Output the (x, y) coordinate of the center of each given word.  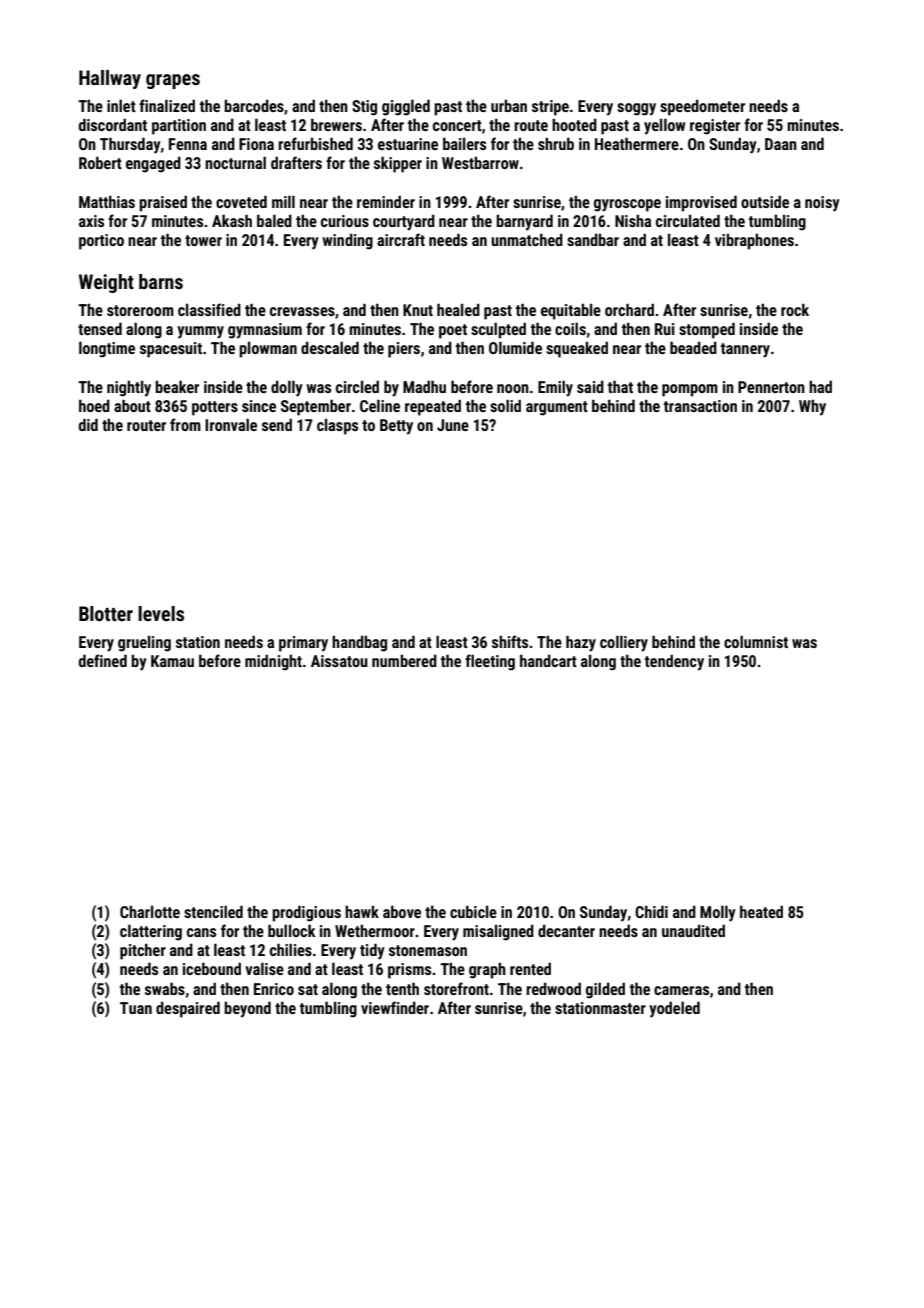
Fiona (256, 144)
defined (103, 660)
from (185, 424)
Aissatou (339, 661)
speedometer (702, 107)
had (820, 386)
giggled (406, 107)
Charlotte (150, 911)
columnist (756, 641)
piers (404, 350)
